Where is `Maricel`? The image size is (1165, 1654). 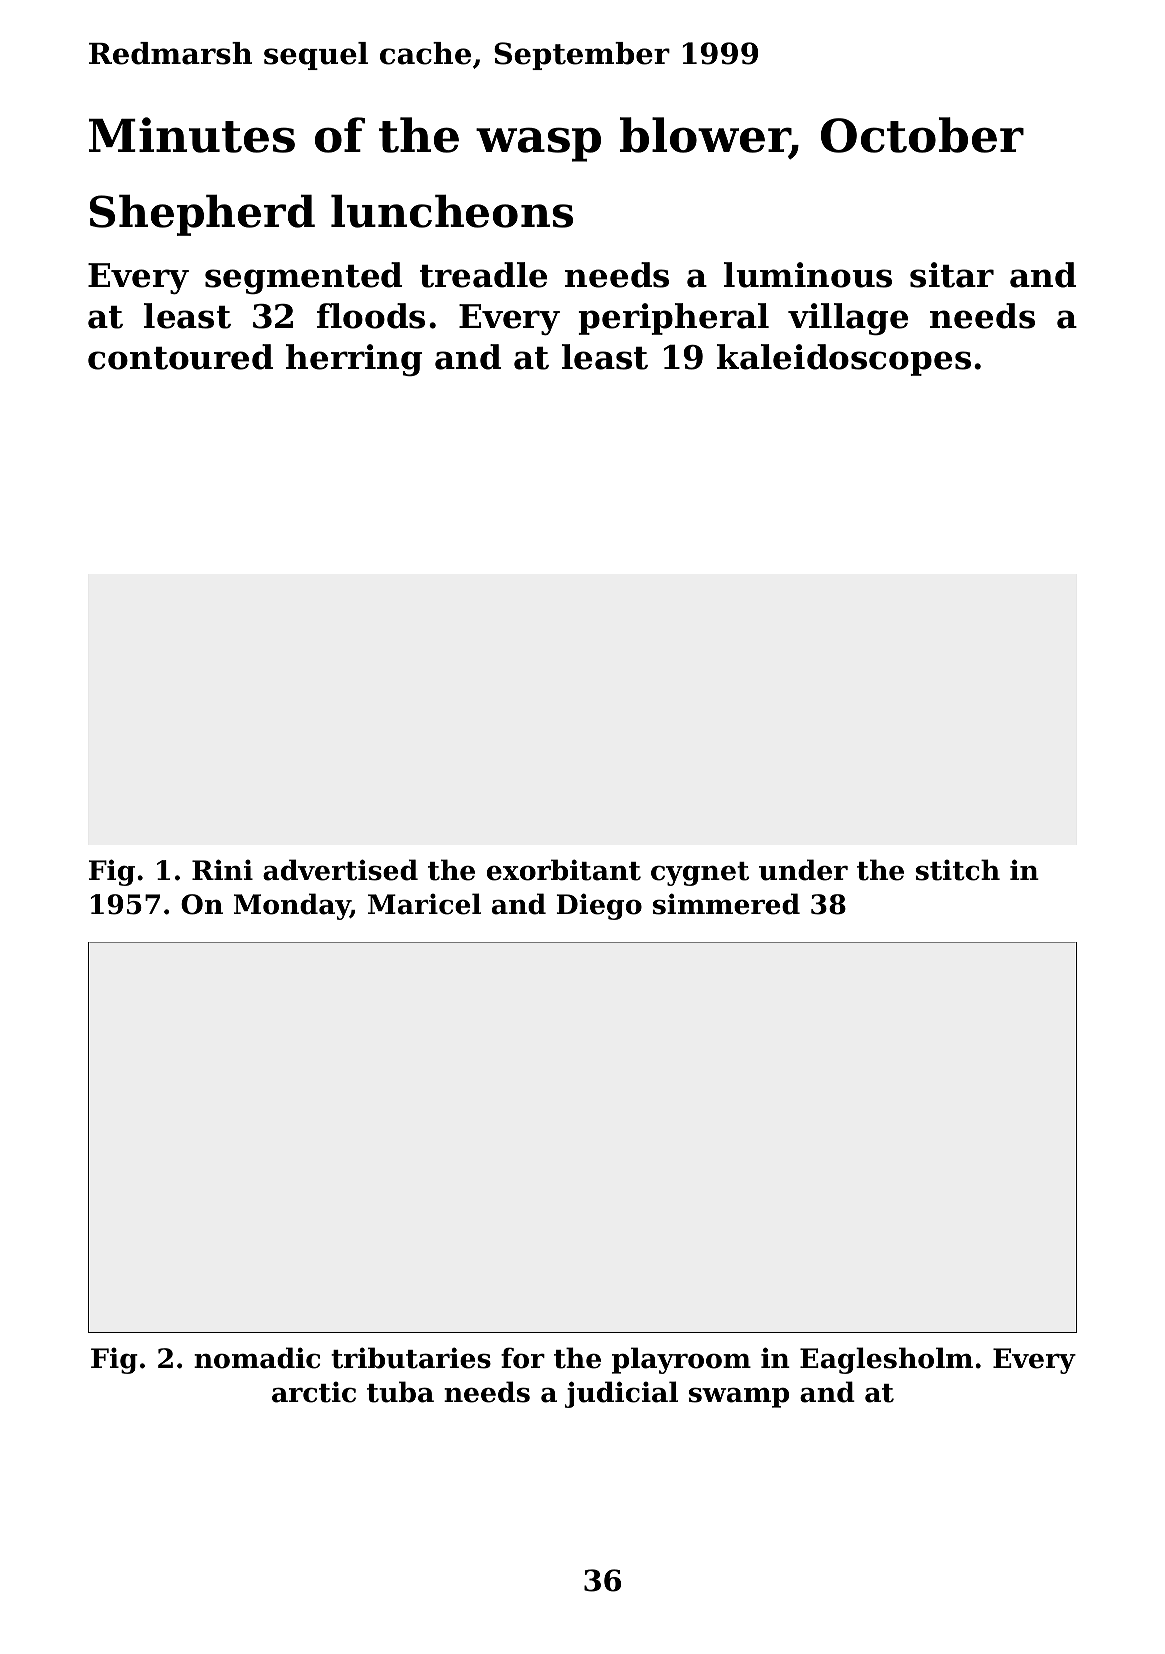 Maricel is located at coordinates (424, 904).
